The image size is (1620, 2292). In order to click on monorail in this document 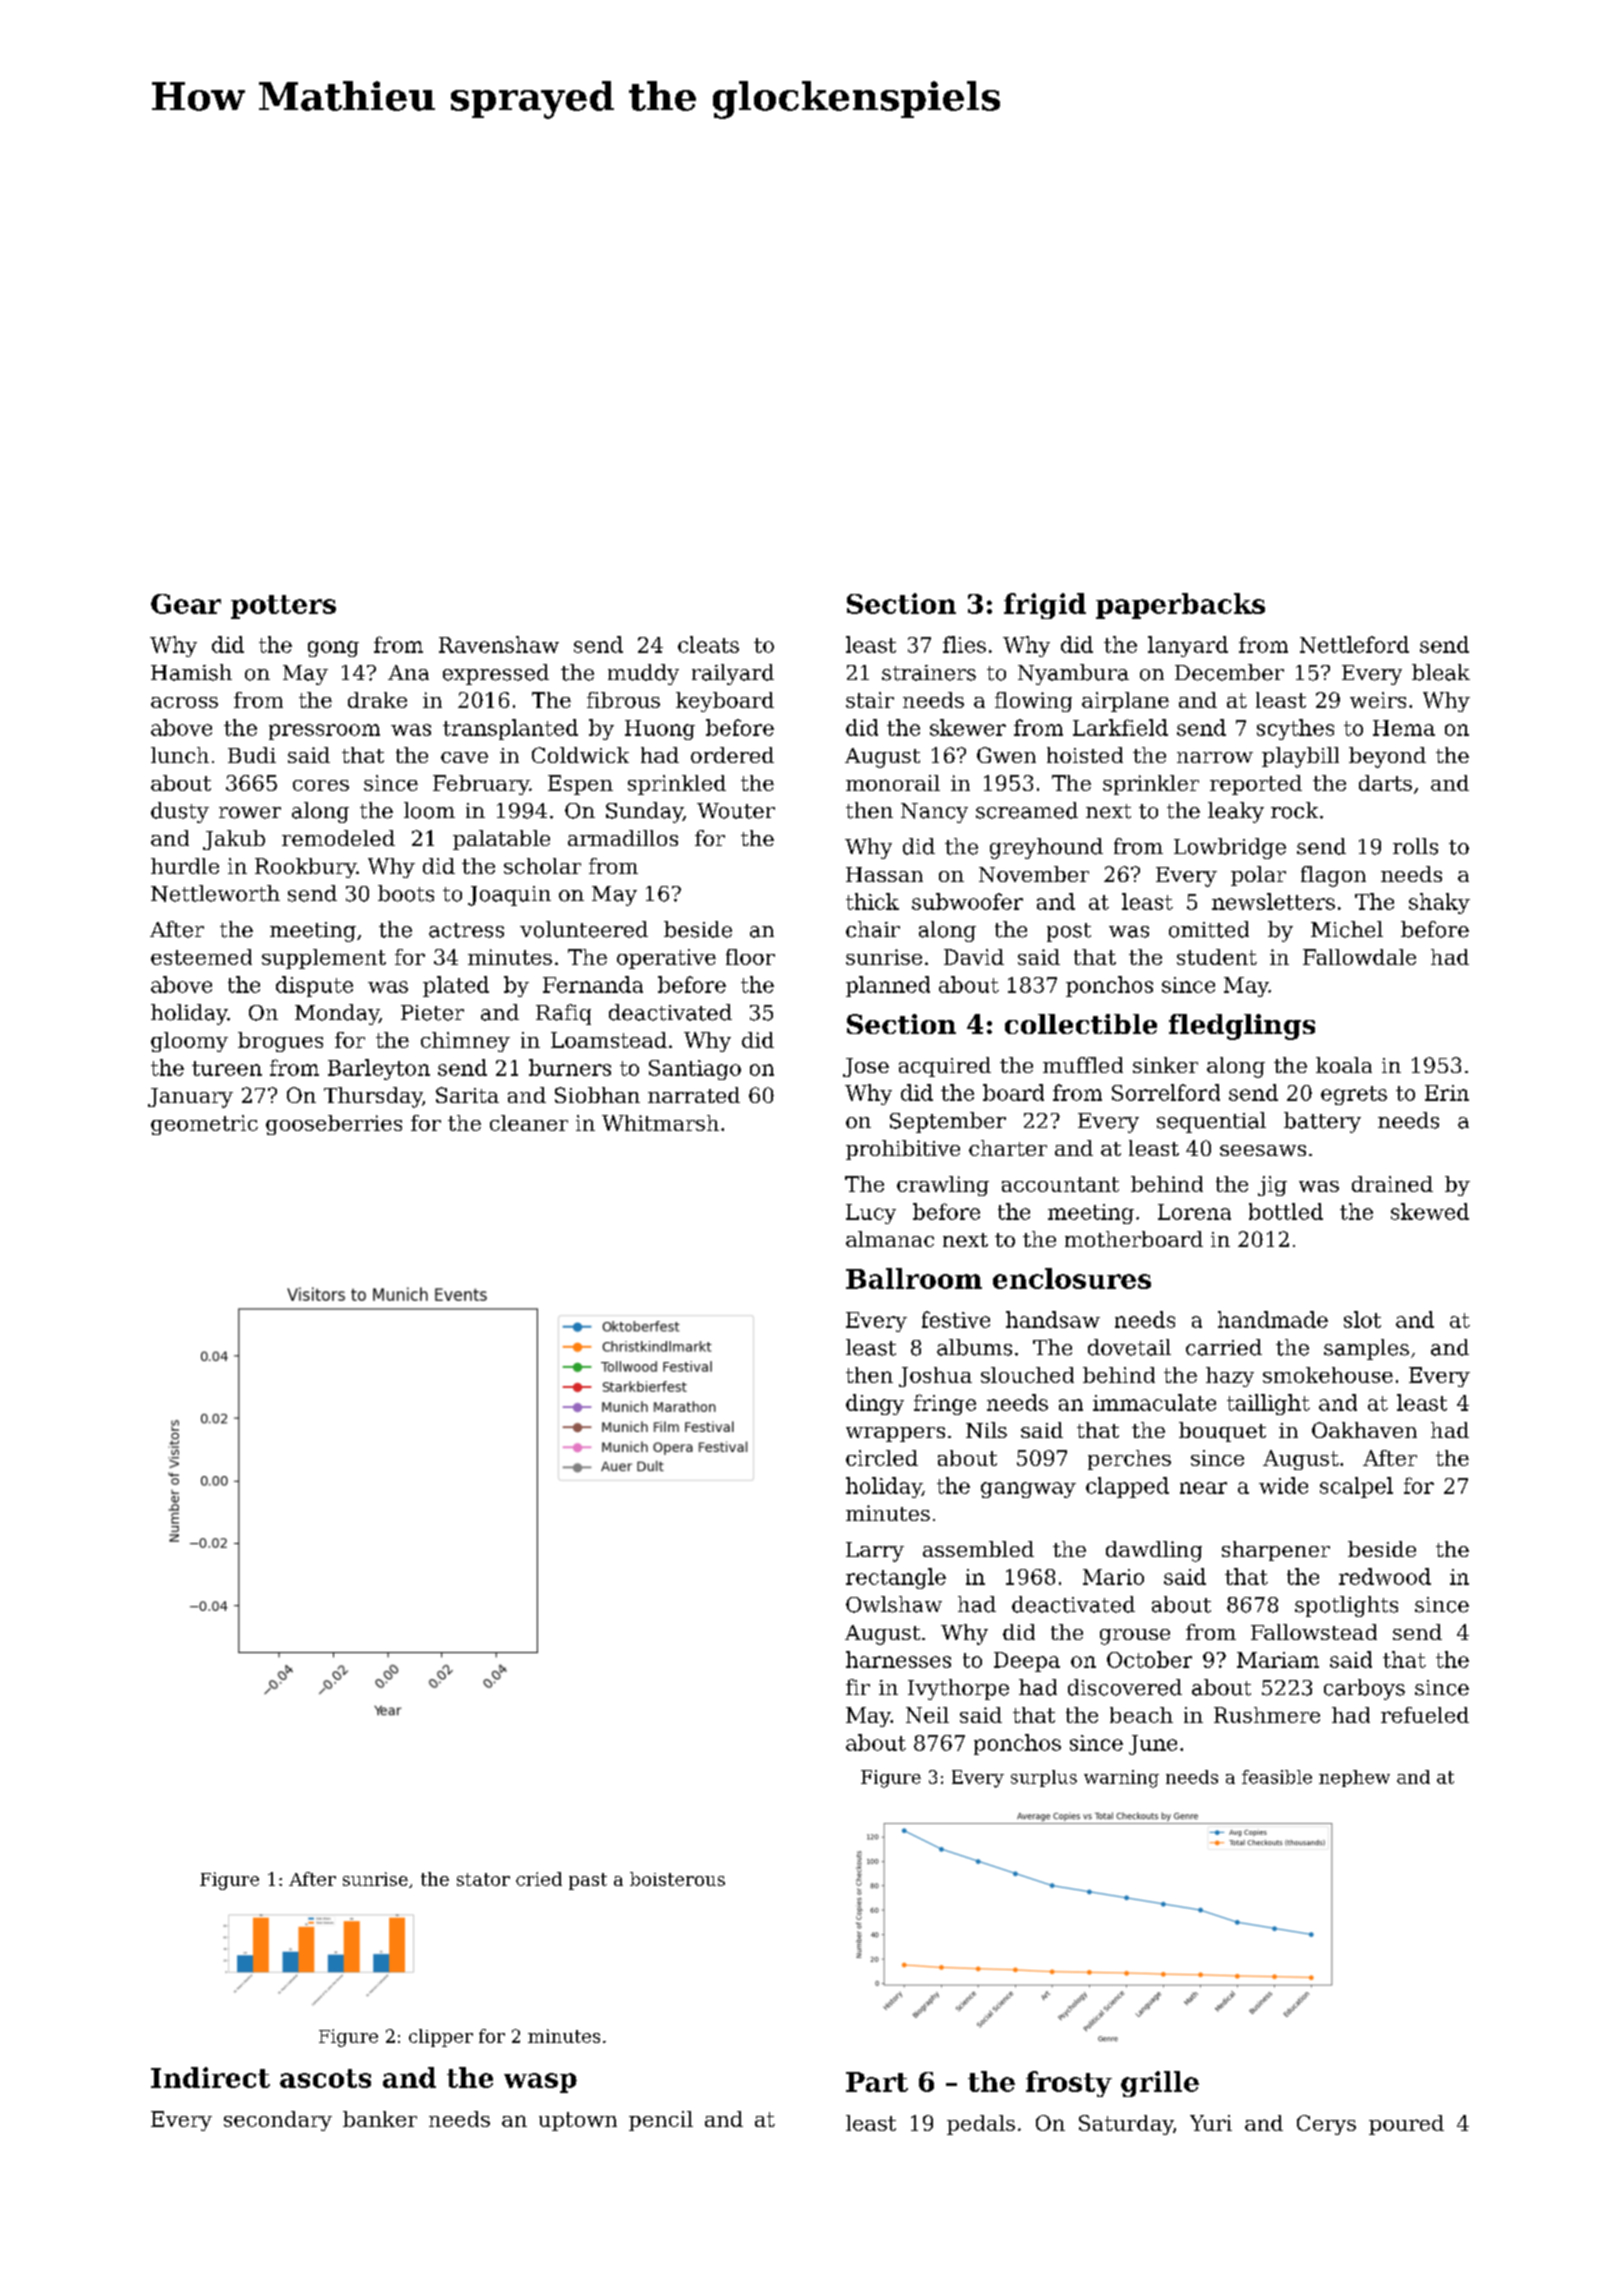, I will do `click(893, 783)`.
